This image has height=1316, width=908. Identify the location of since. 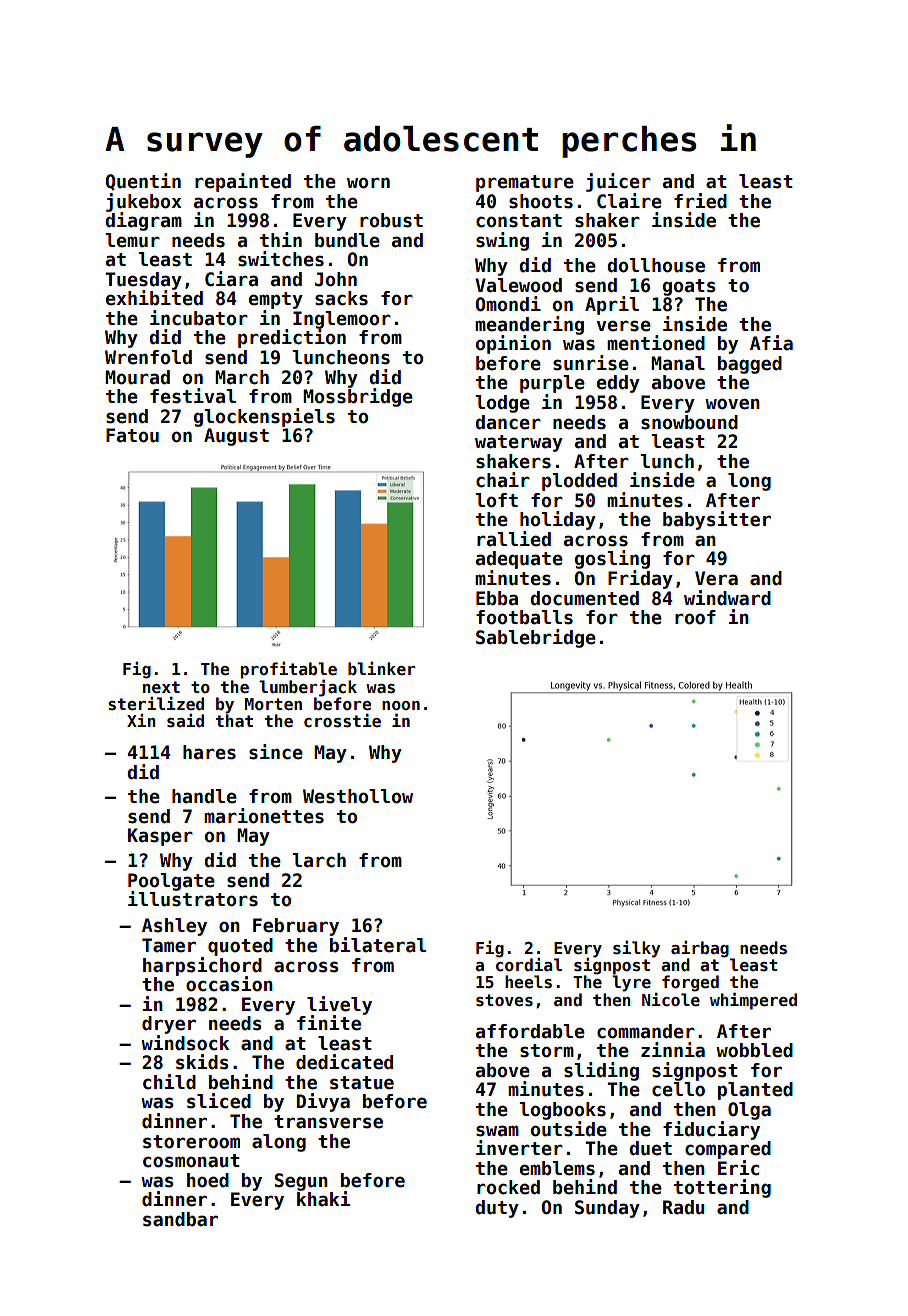
(276, 752).
